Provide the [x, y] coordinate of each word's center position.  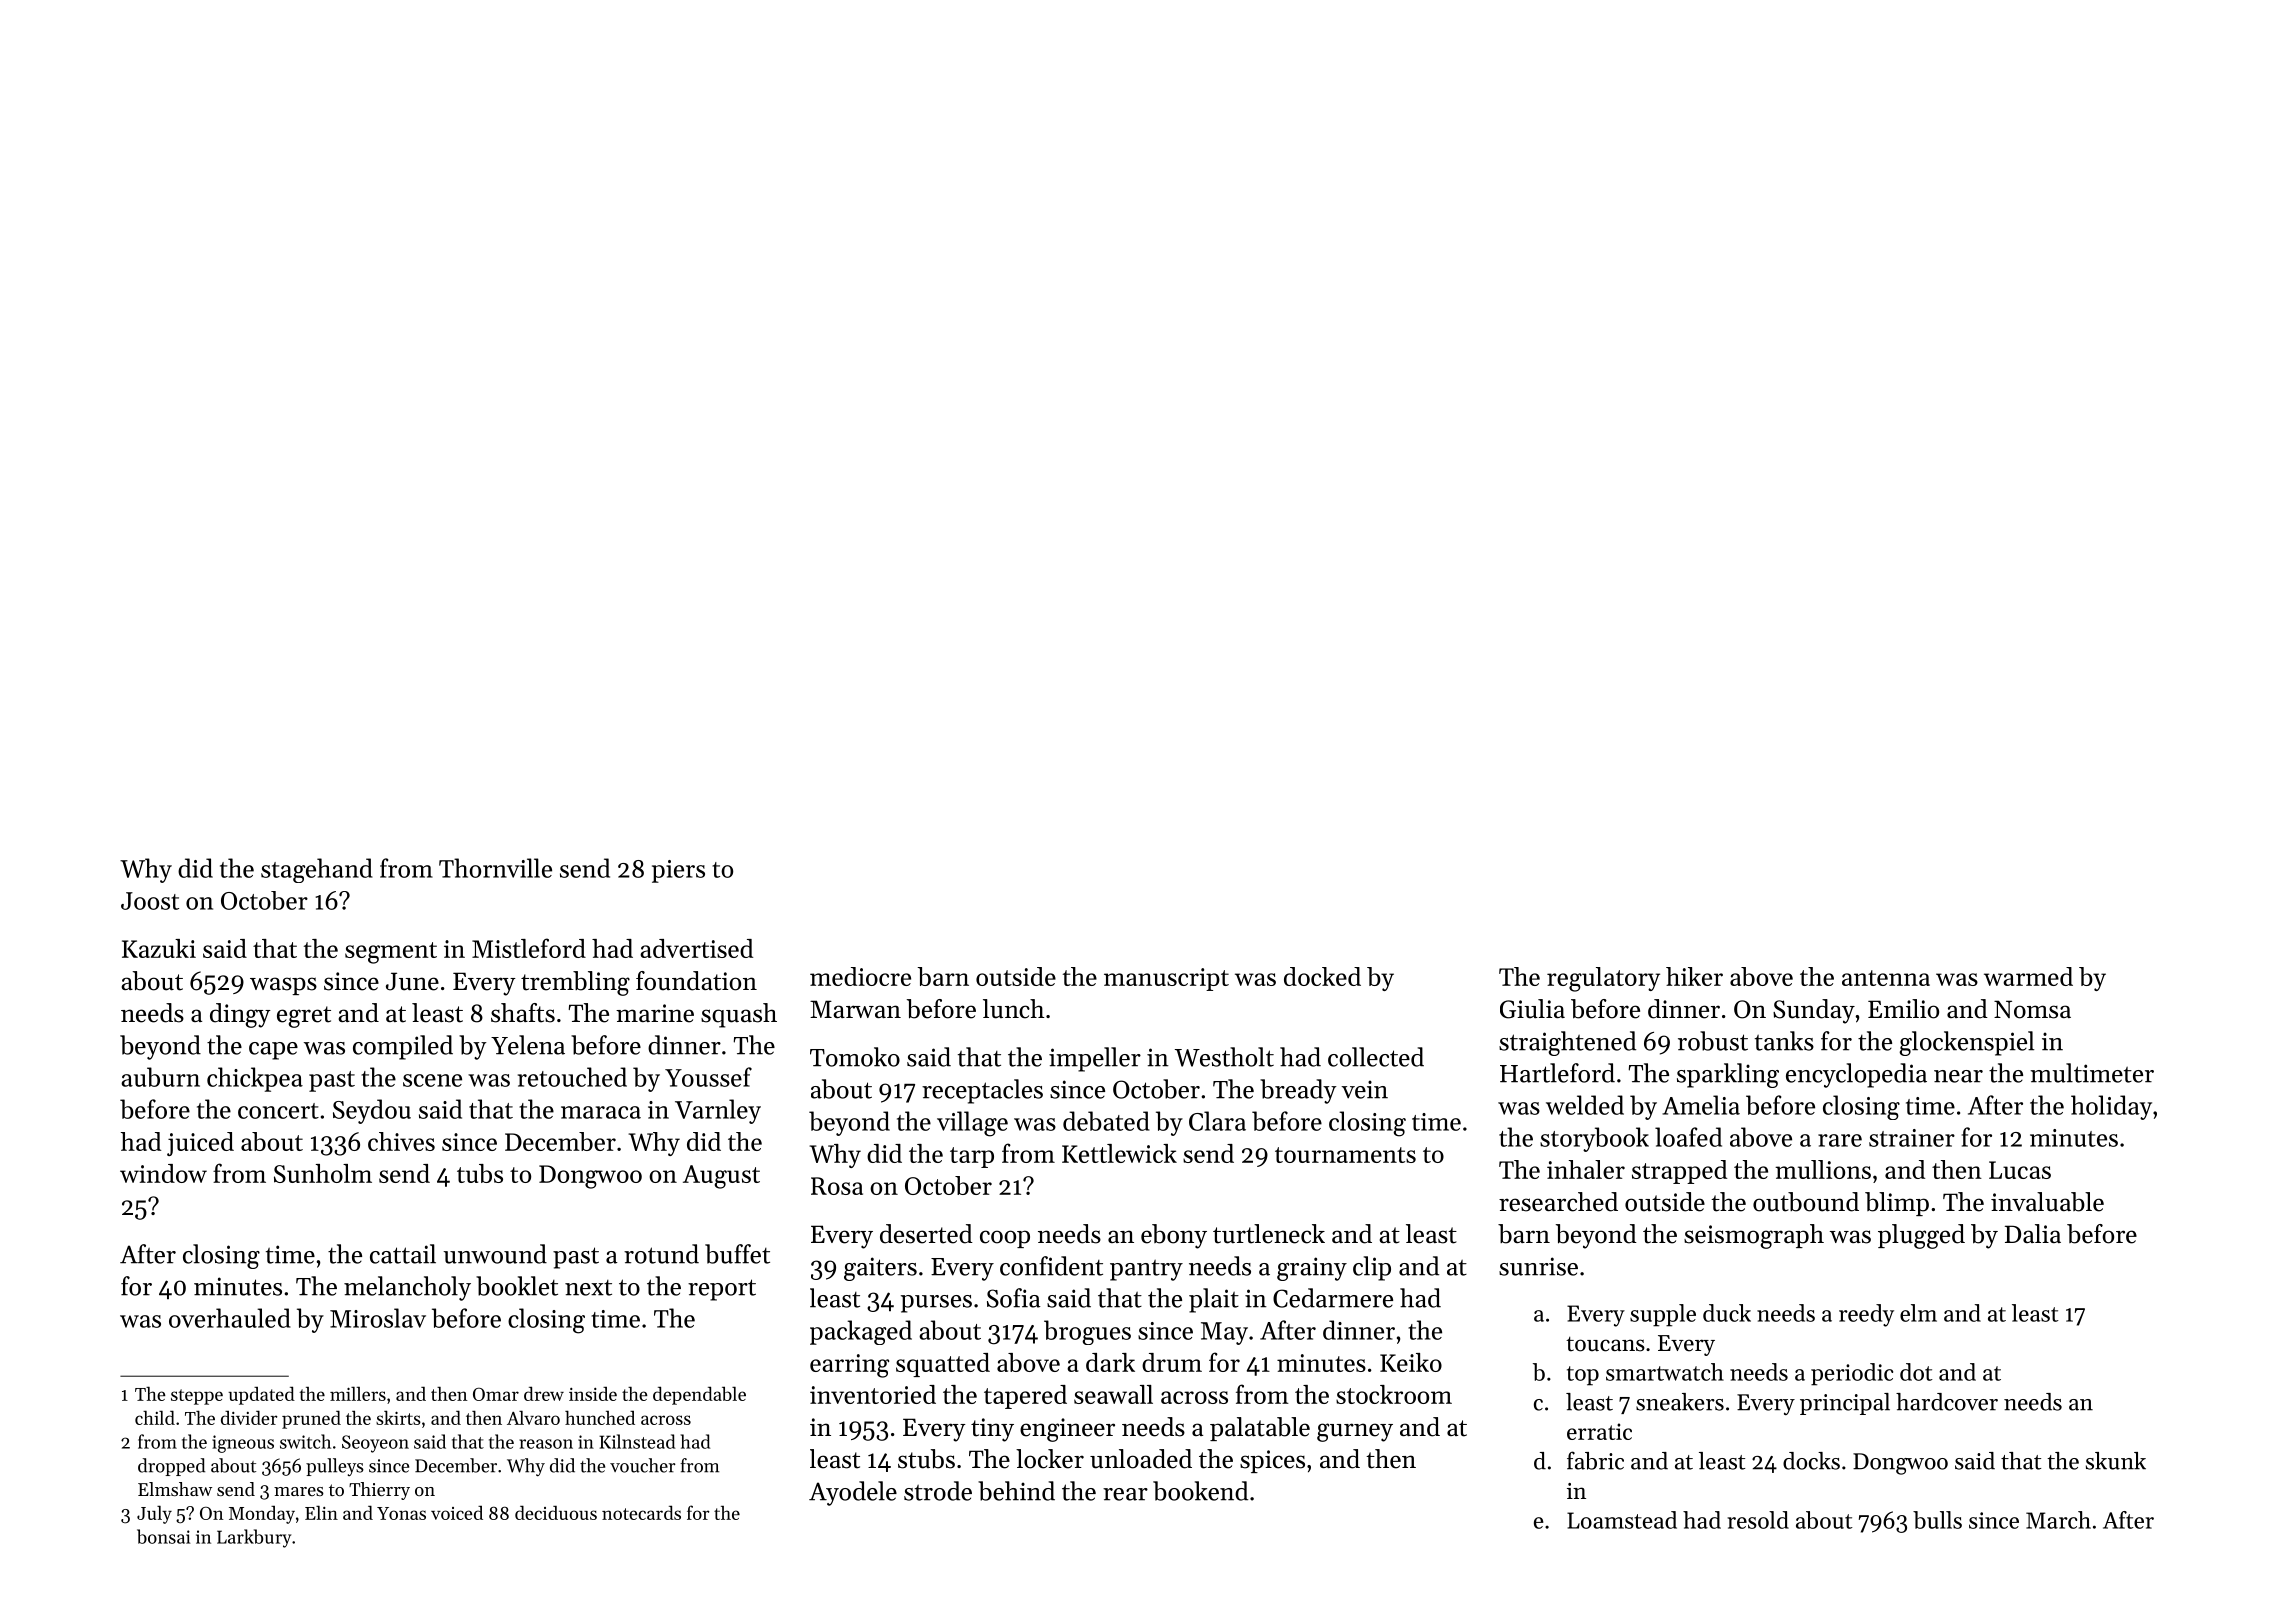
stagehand [317, 870]
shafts [523, 1013]
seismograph [1754, 1236]
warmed [2028, 976]
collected [1376, 1057]
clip [1372, 1268]
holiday [2111, 1107]
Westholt [1224, 1057]
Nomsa [2032, 1009]
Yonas [401, 1513]
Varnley [718, 1111]
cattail [403, 1254]
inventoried [873, 1394]
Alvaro [533, 1417]
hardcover [1947, 1402]
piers [678, 871]
